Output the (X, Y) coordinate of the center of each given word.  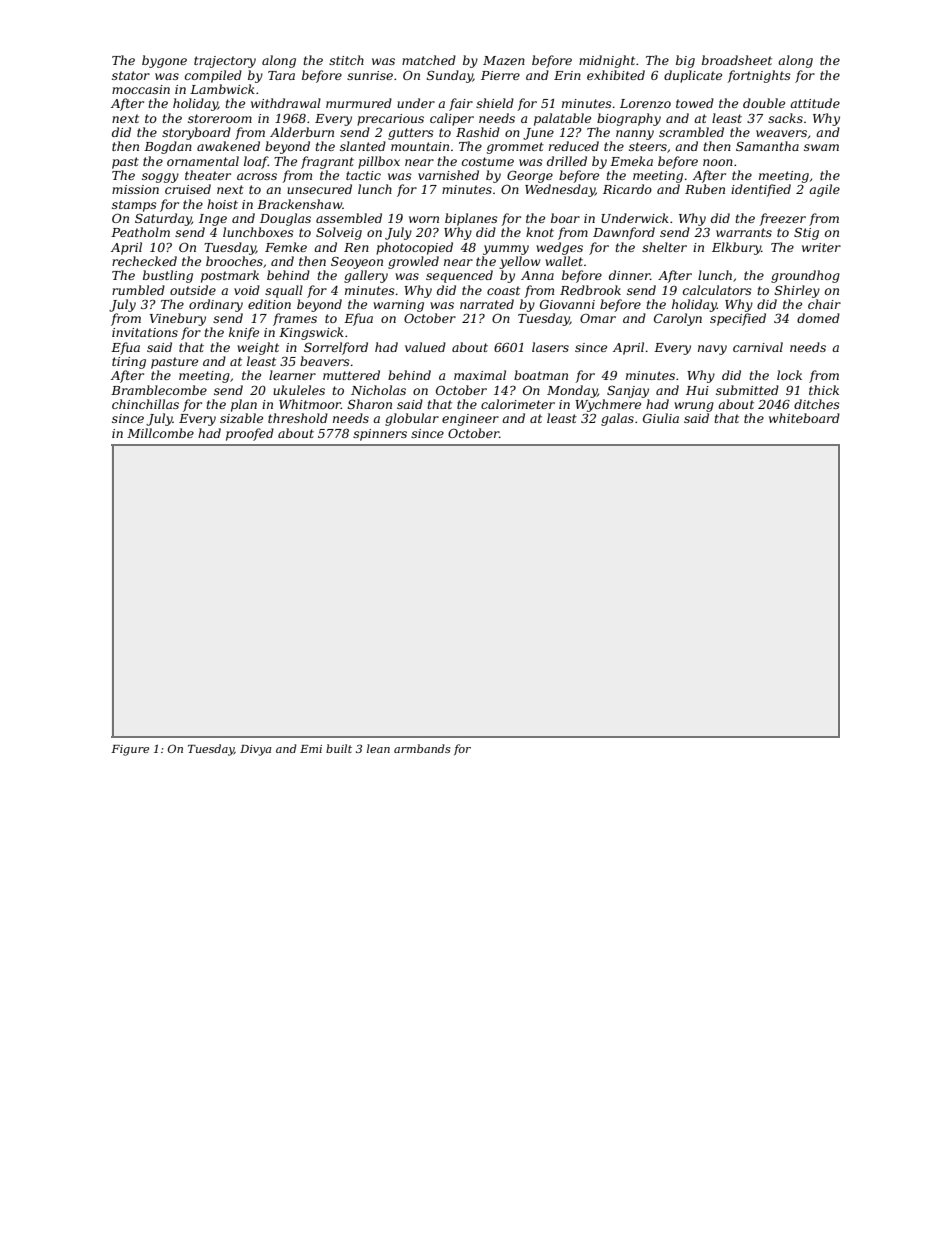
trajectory (225, 62)
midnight (607, 61)
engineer (470, 420)
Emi (311, 749)
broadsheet (737, 60)
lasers (550, 347)
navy (712, 350)
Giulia (661, 418)
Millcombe (160, 433)
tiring (129, 363)
